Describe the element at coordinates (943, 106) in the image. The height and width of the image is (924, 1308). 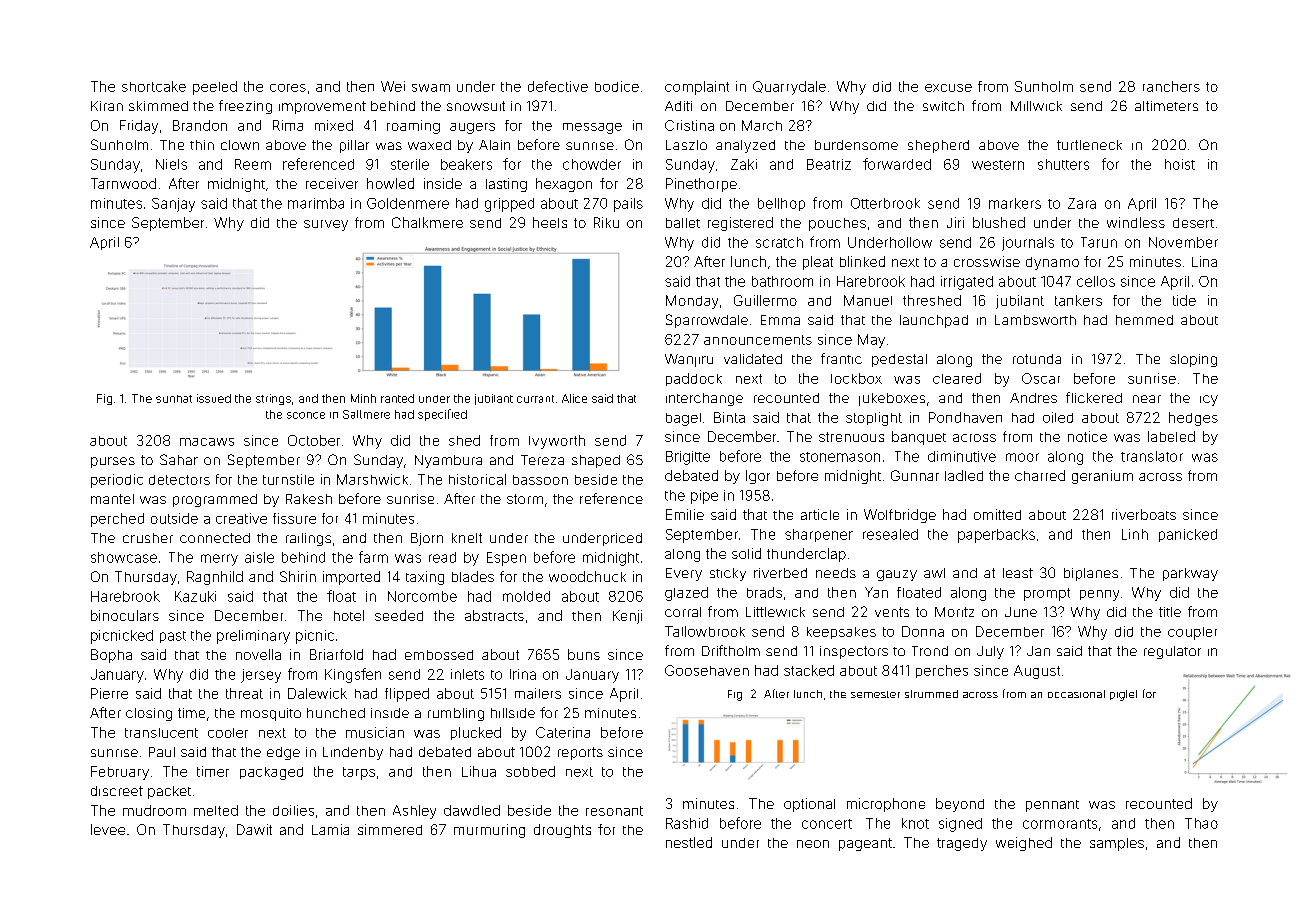
I see `switch` at that location.
